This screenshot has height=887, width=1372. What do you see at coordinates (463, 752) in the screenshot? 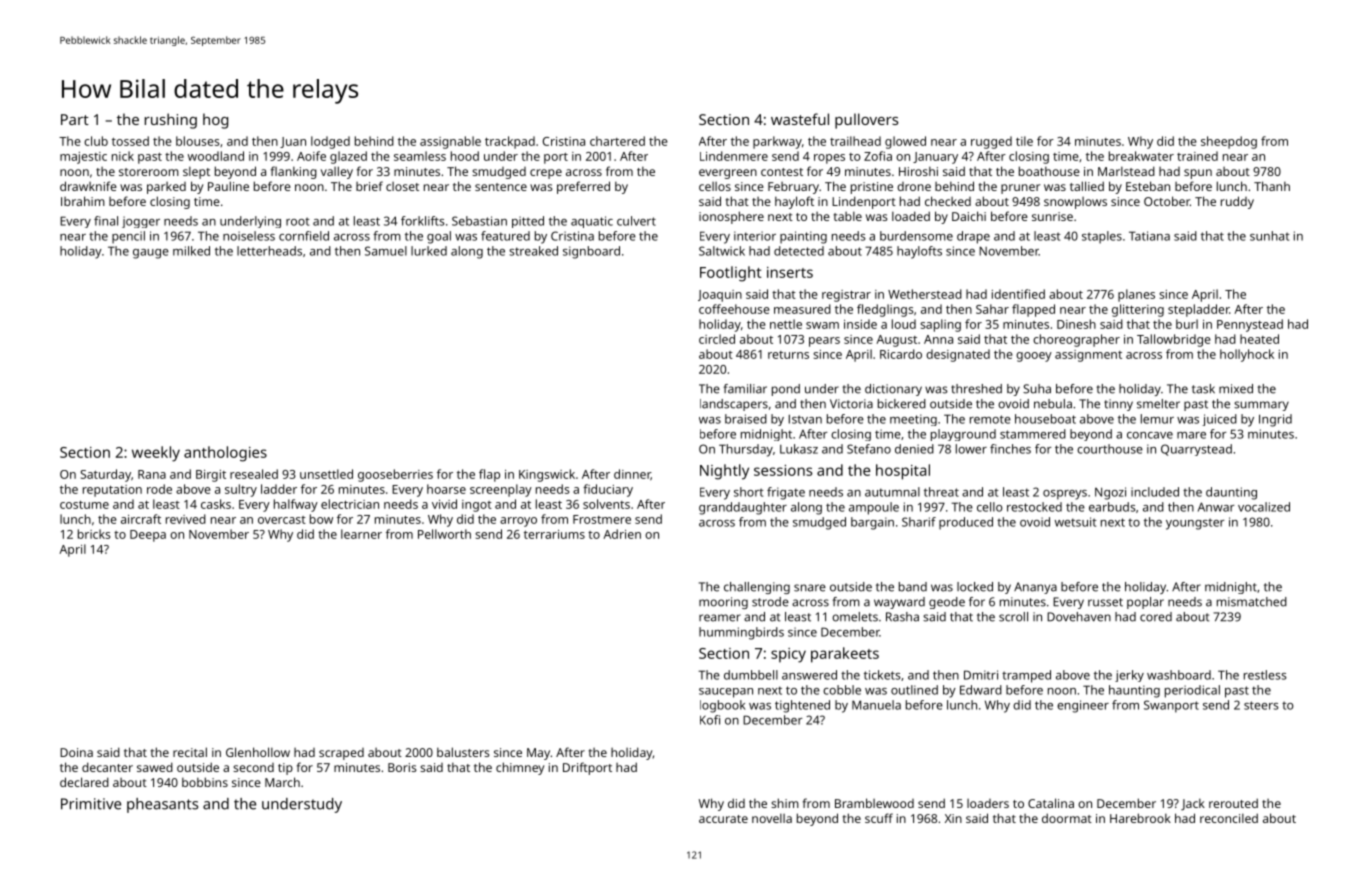
I see `balusters` at bounding box center [463, 752].
